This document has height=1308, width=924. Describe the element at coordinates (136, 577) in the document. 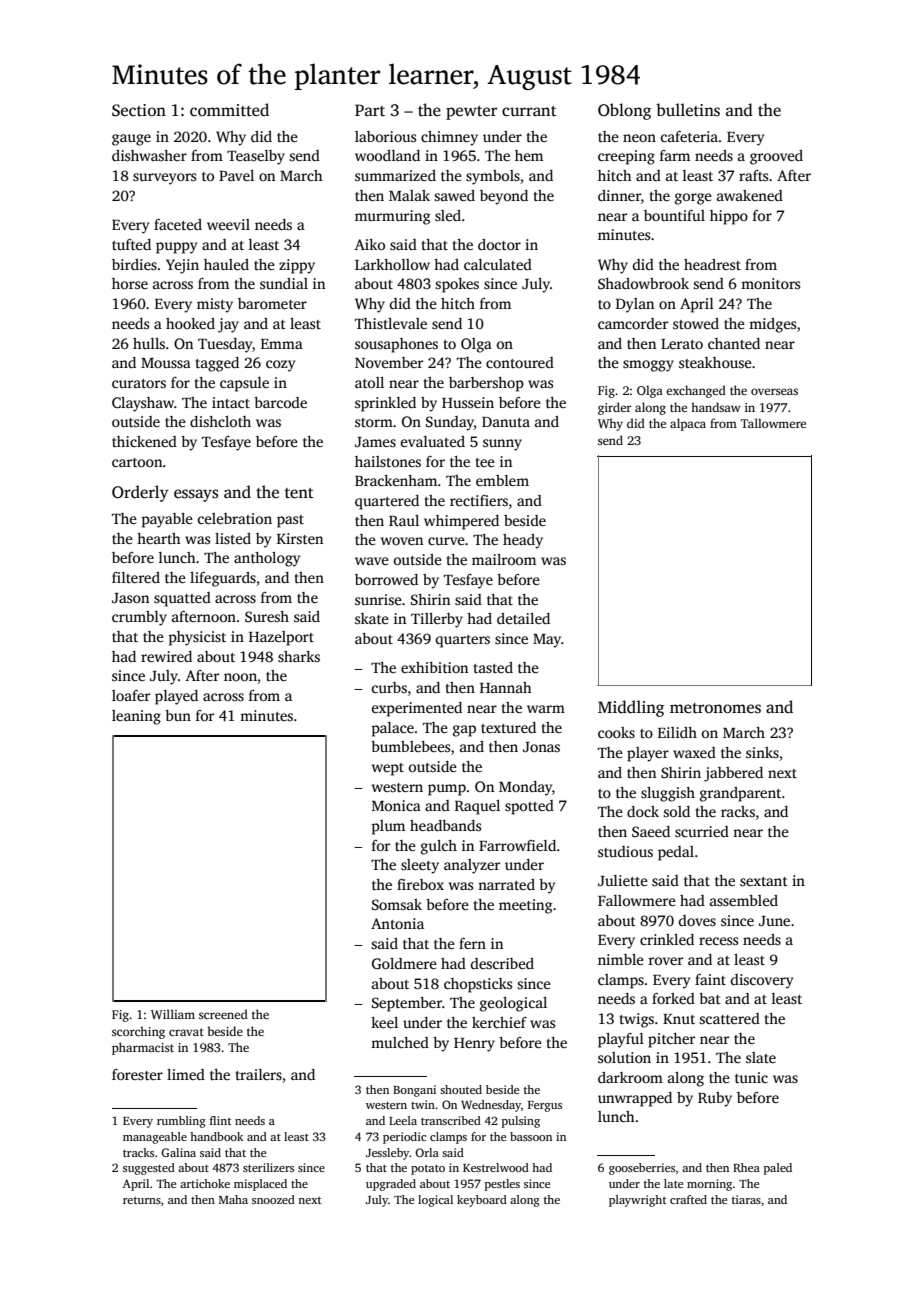

I see `filtered` at that location.
